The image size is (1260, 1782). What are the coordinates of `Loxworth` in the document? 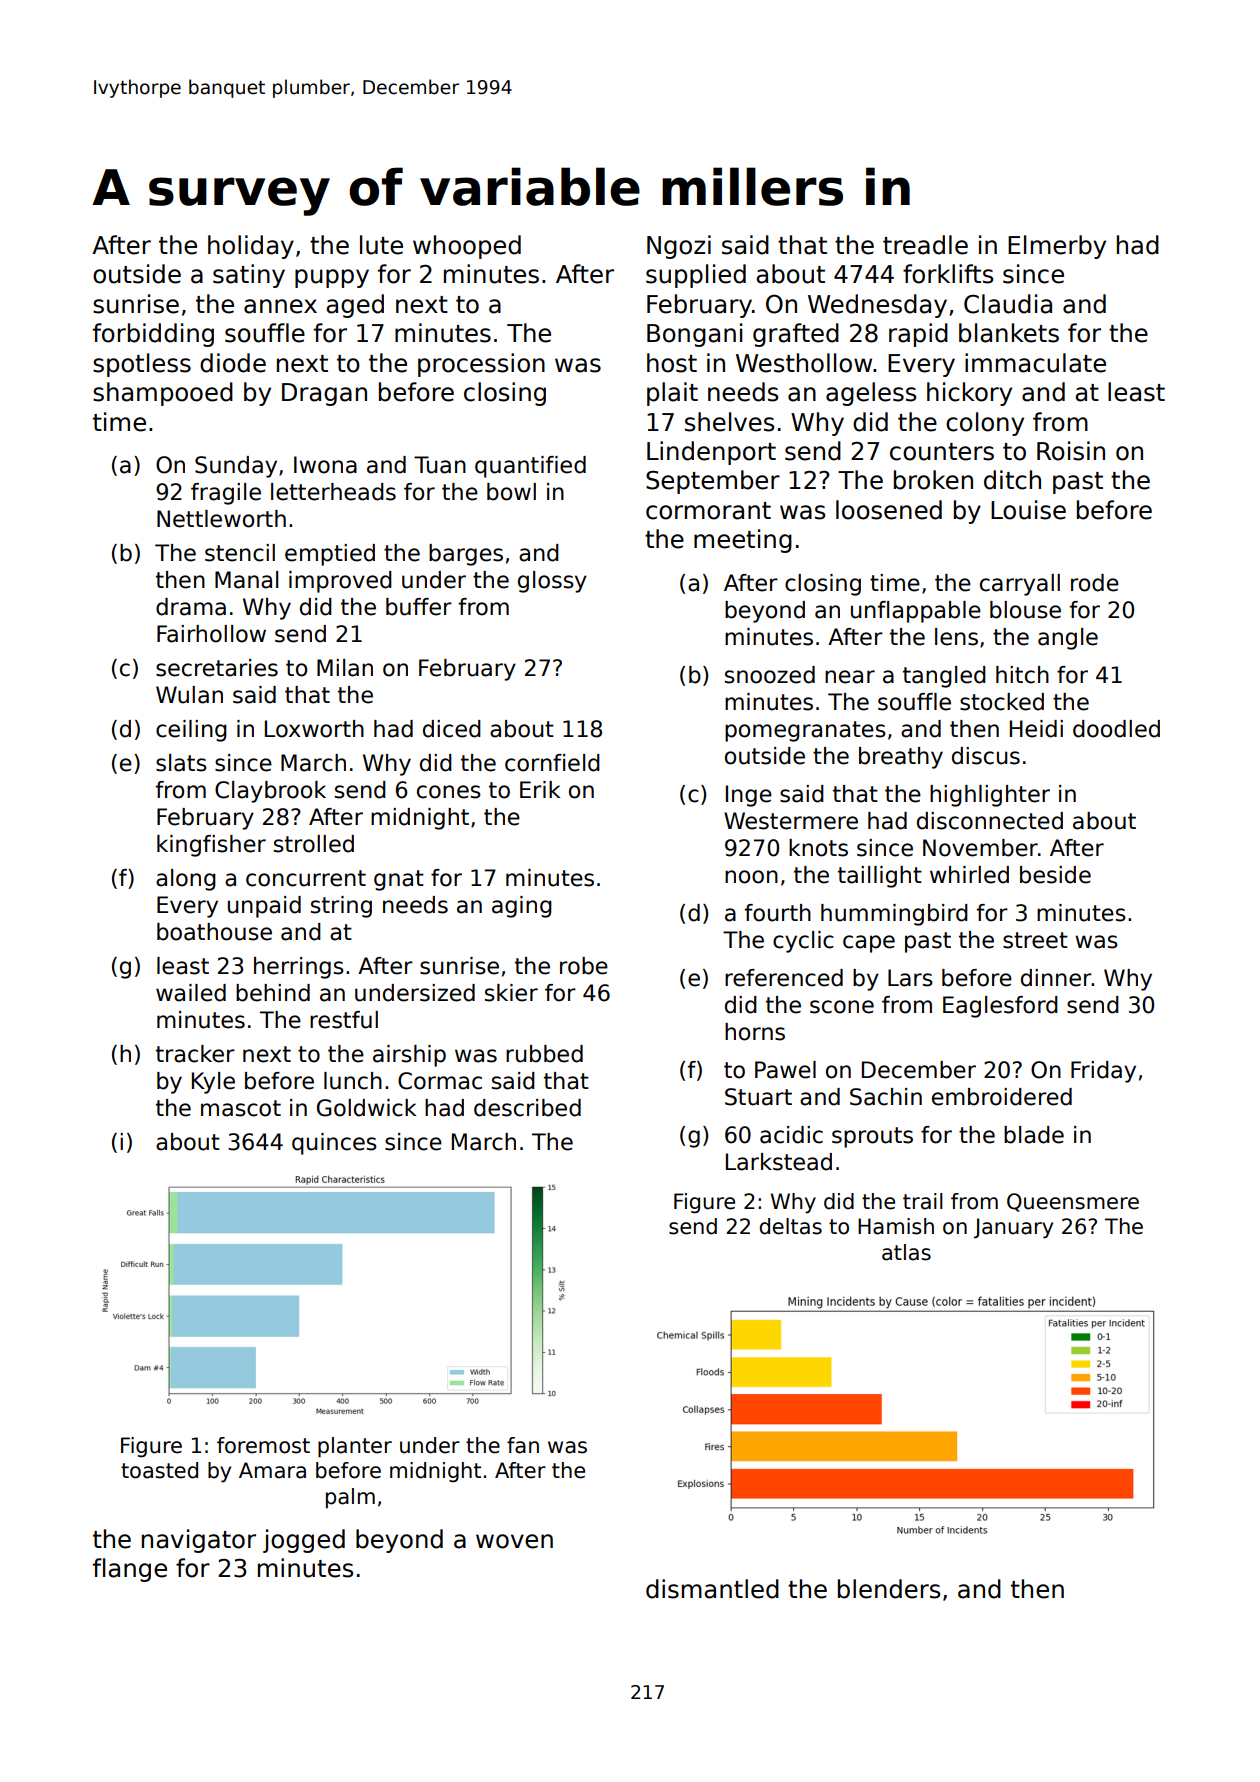 It's located at (314, 729).
